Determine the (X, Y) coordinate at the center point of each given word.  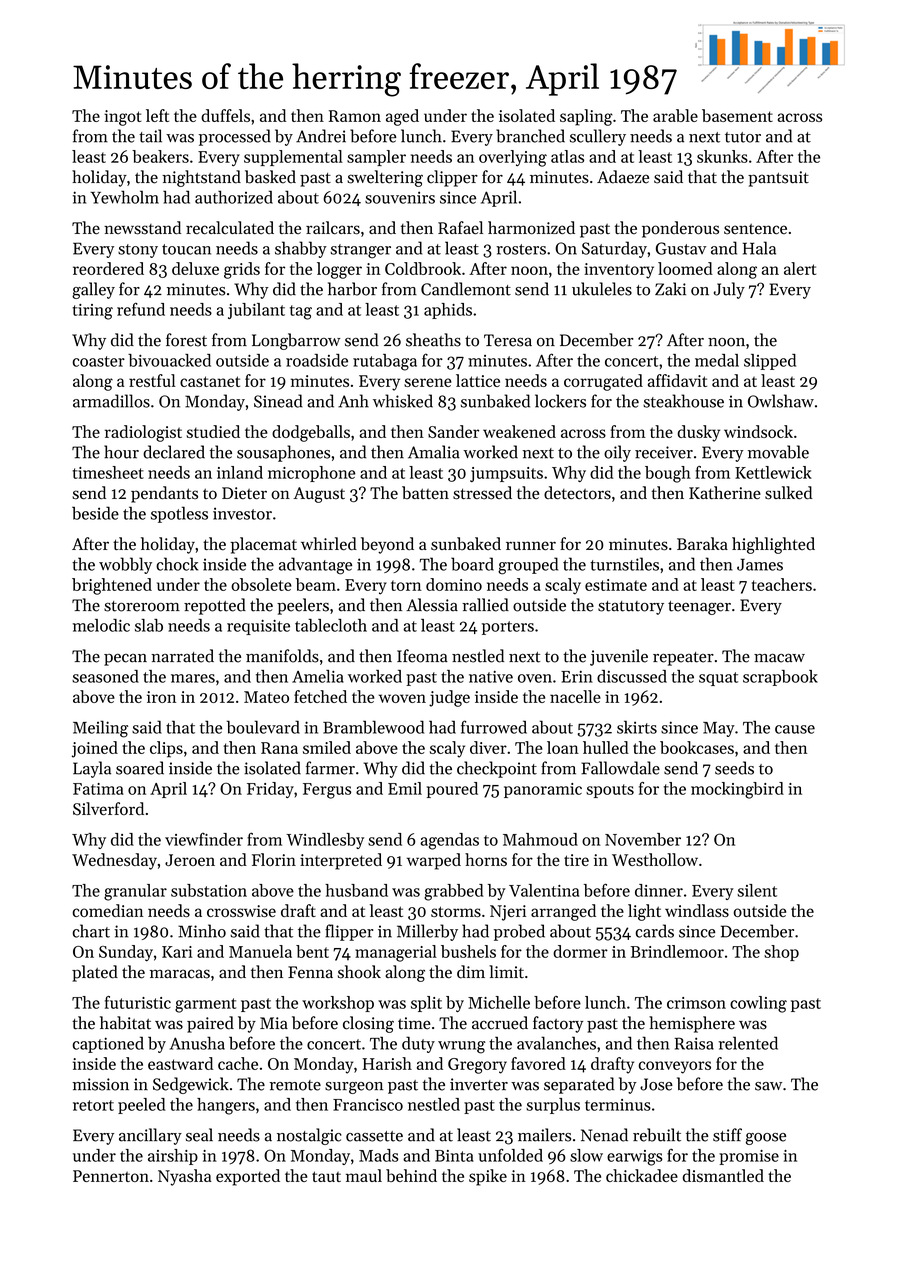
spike (488, 1177)
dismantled (723, 1175)
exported (248, 1177)
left (157, 115)
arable (675, 115)
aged (402, 117)
